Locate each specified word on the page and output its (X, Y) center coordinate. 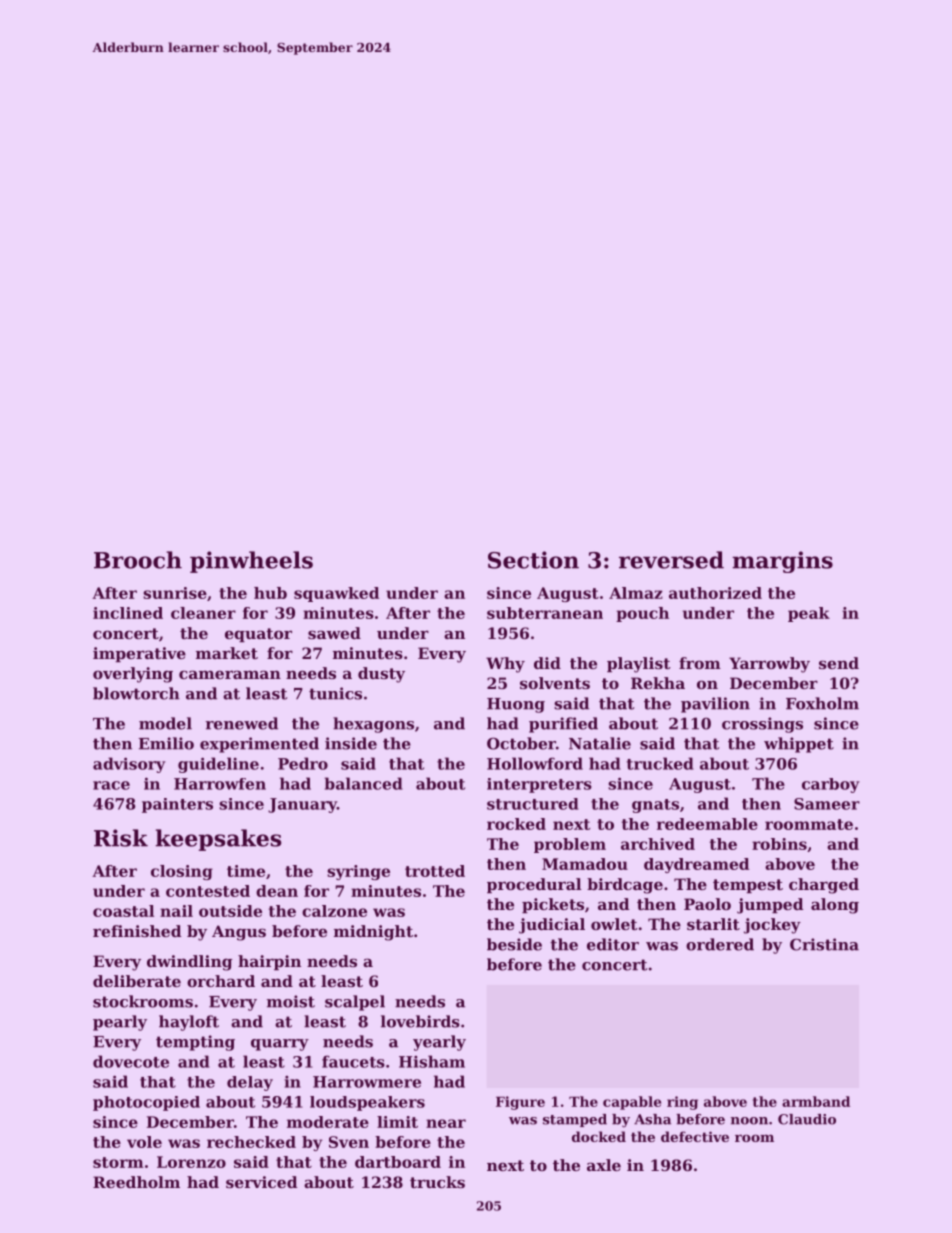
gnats (655, 806)
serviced (261, 1182)
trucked (660, 763)
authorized (715, 593)
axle (604, 1165)
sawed (334, 633)
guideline (218, 765)
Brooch (138, 560)
